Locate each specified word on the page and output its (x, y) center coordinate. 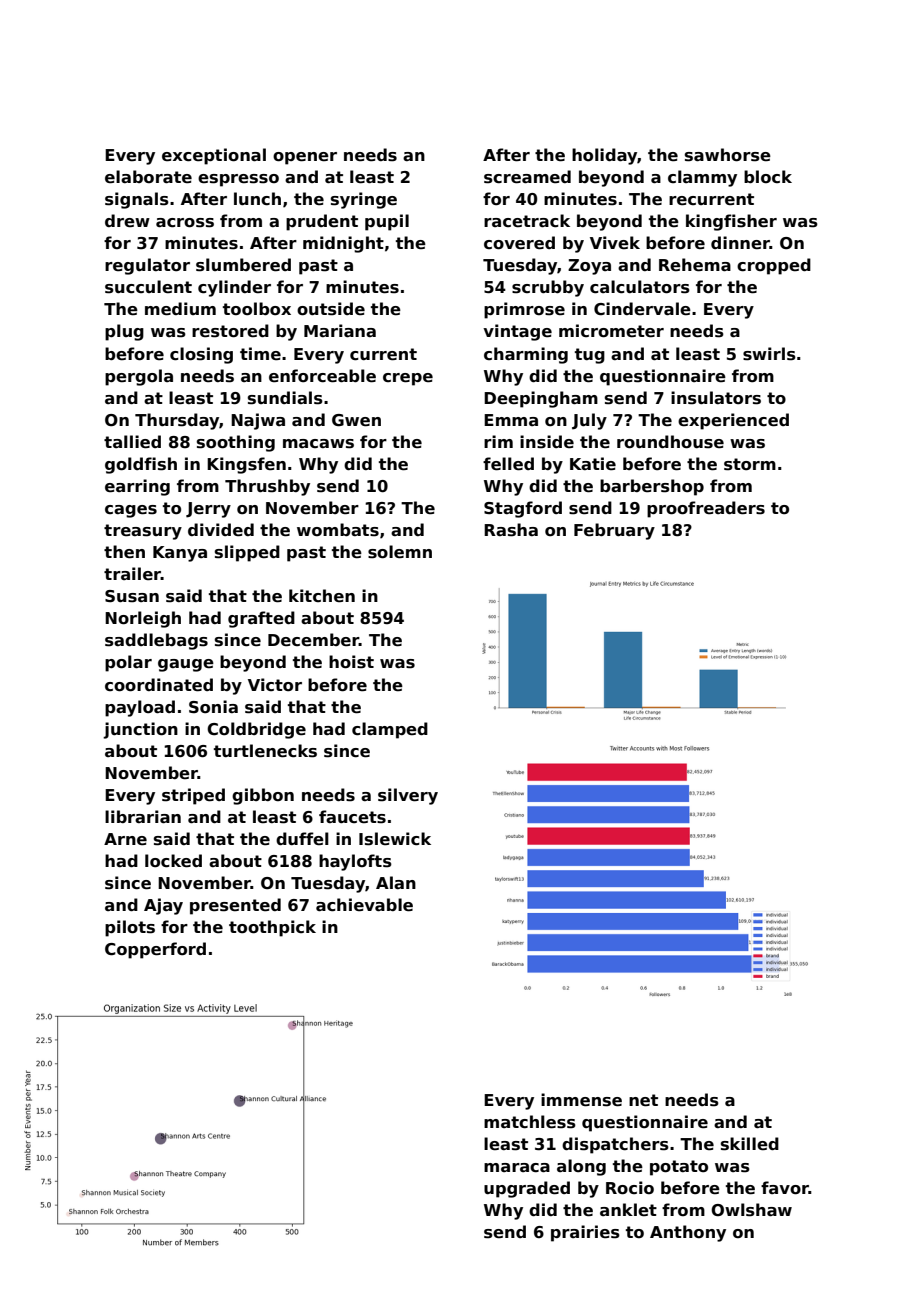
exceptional (214, 156)
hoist (351, 662)
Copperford (155, 950)
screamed (527, 177)
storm (750, 464)
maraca (517, 1168)
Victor (275, 685)
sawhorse (728, 155)
